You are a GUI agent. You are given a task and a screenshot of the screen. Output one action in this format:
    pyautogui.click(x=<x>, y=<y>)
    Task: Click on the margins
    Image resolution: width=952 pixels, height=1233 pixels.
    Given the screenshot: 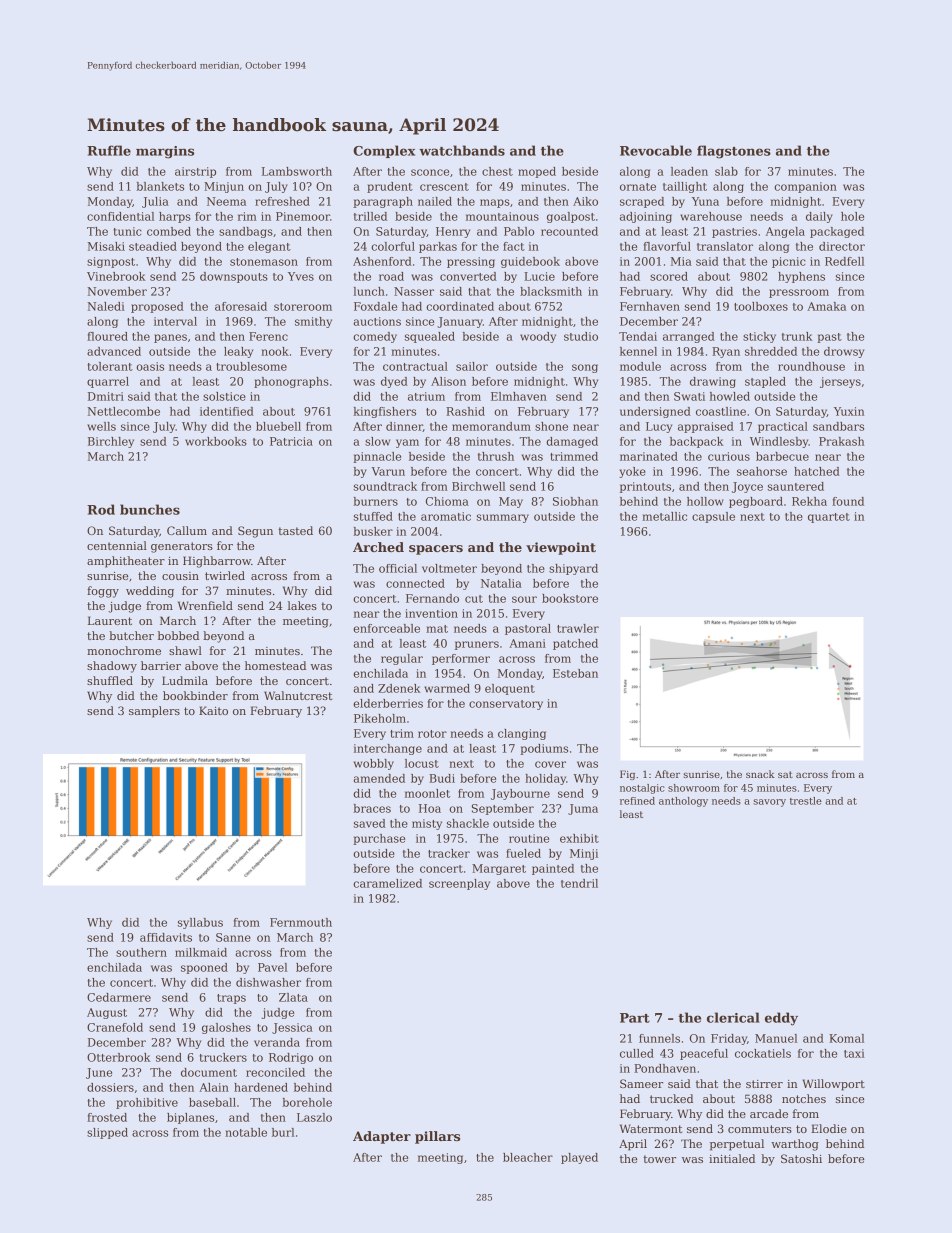 What is the action you would take?
    pyautogui.click(x=165, y=152)
